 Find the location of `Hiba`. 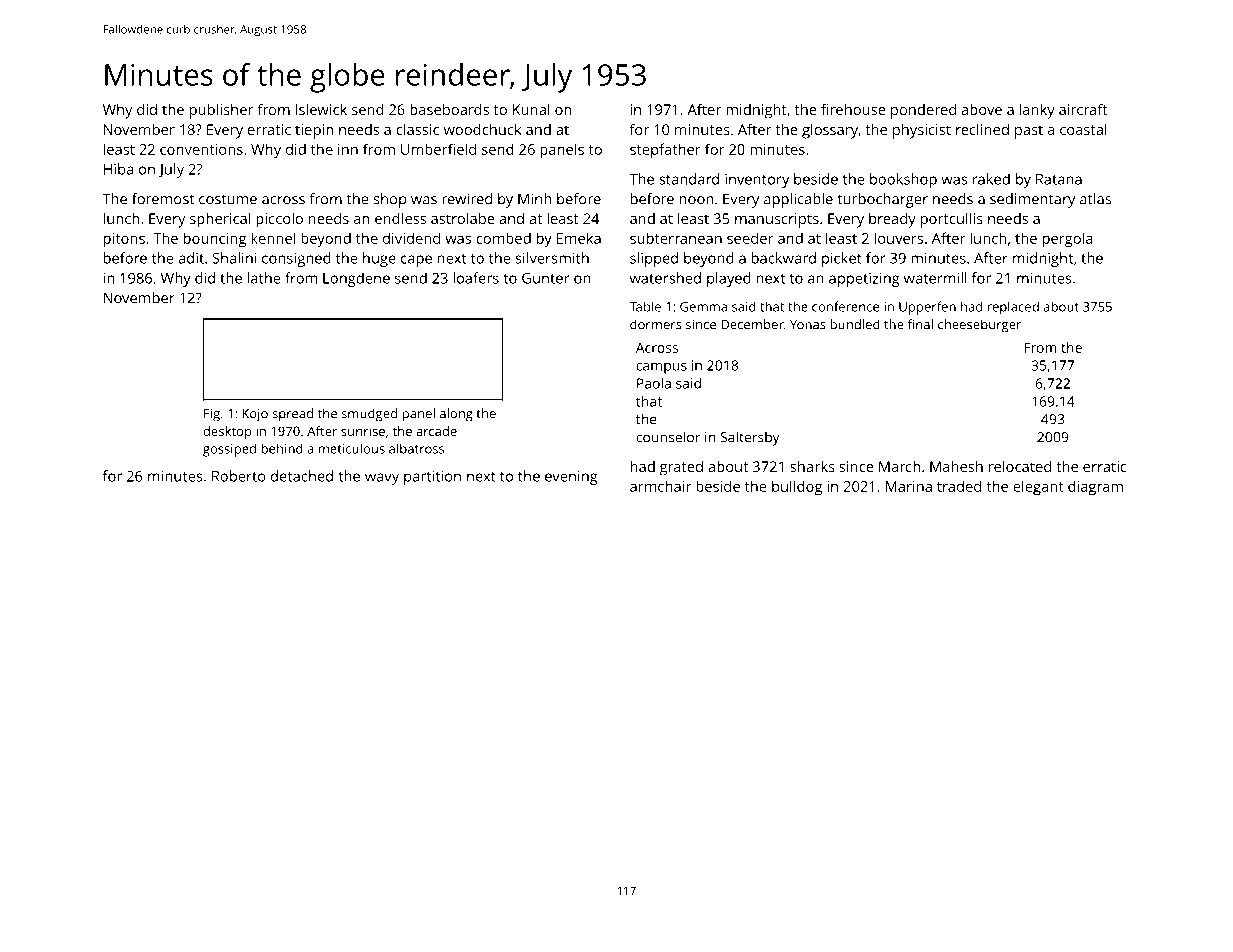

Hiba is located at coordinates (118, 169).
